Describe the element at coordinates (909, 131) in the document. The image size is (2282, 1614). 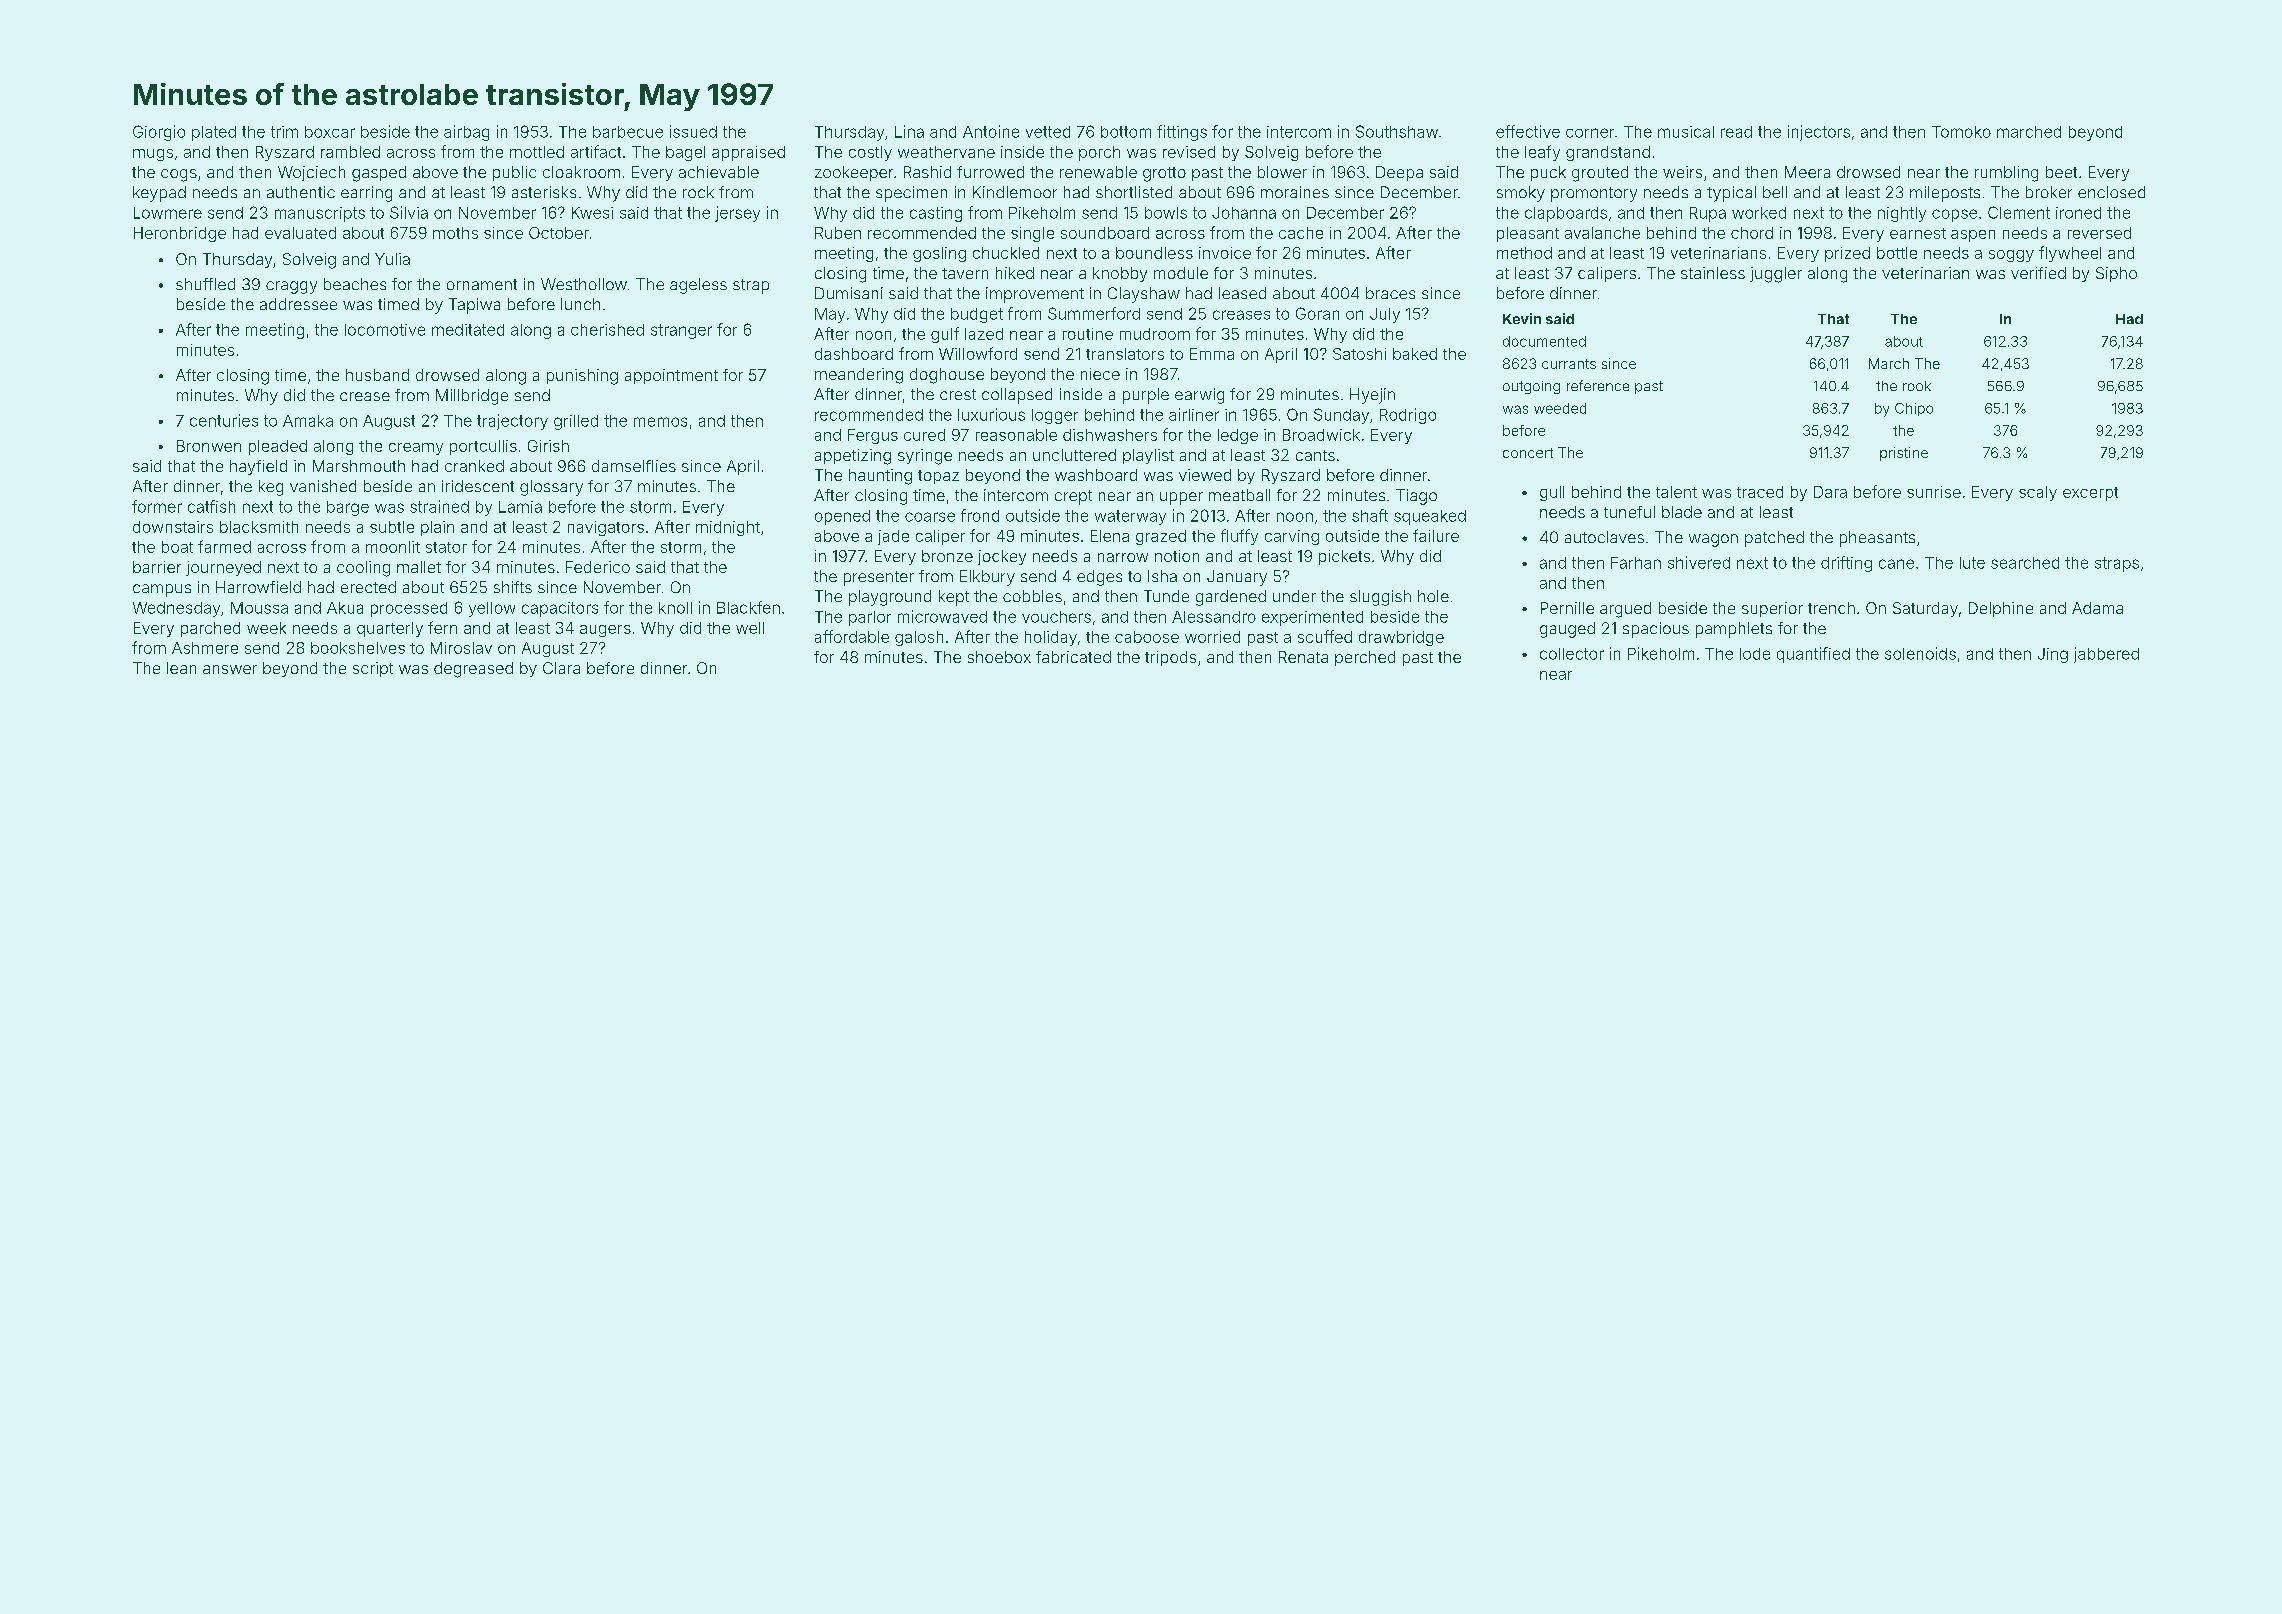
I see `Lina` at that location.
